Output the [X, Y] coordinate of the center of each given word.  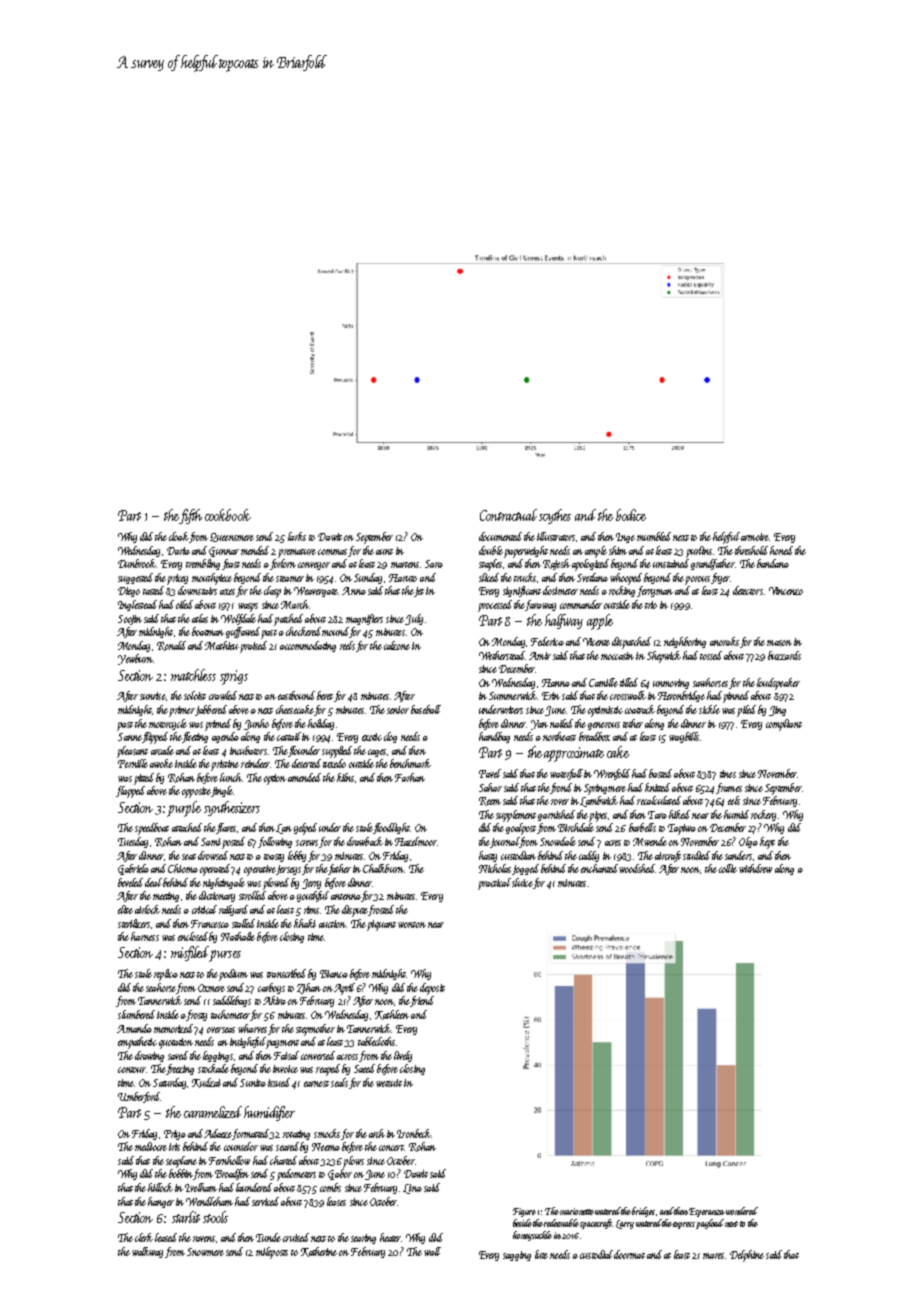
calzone [397, 645]
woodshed [638, 868]
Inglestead [137, 605]
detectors [748, 590]
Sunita [253, 1083]
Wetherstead [502, 655]
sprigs [234, 677]
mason [779, 643]
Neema [326, 1147]
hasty [488, 856]
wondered [742, 1211]
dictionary [217, 896]
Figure [524, 1212]
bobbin [181, 1173]
